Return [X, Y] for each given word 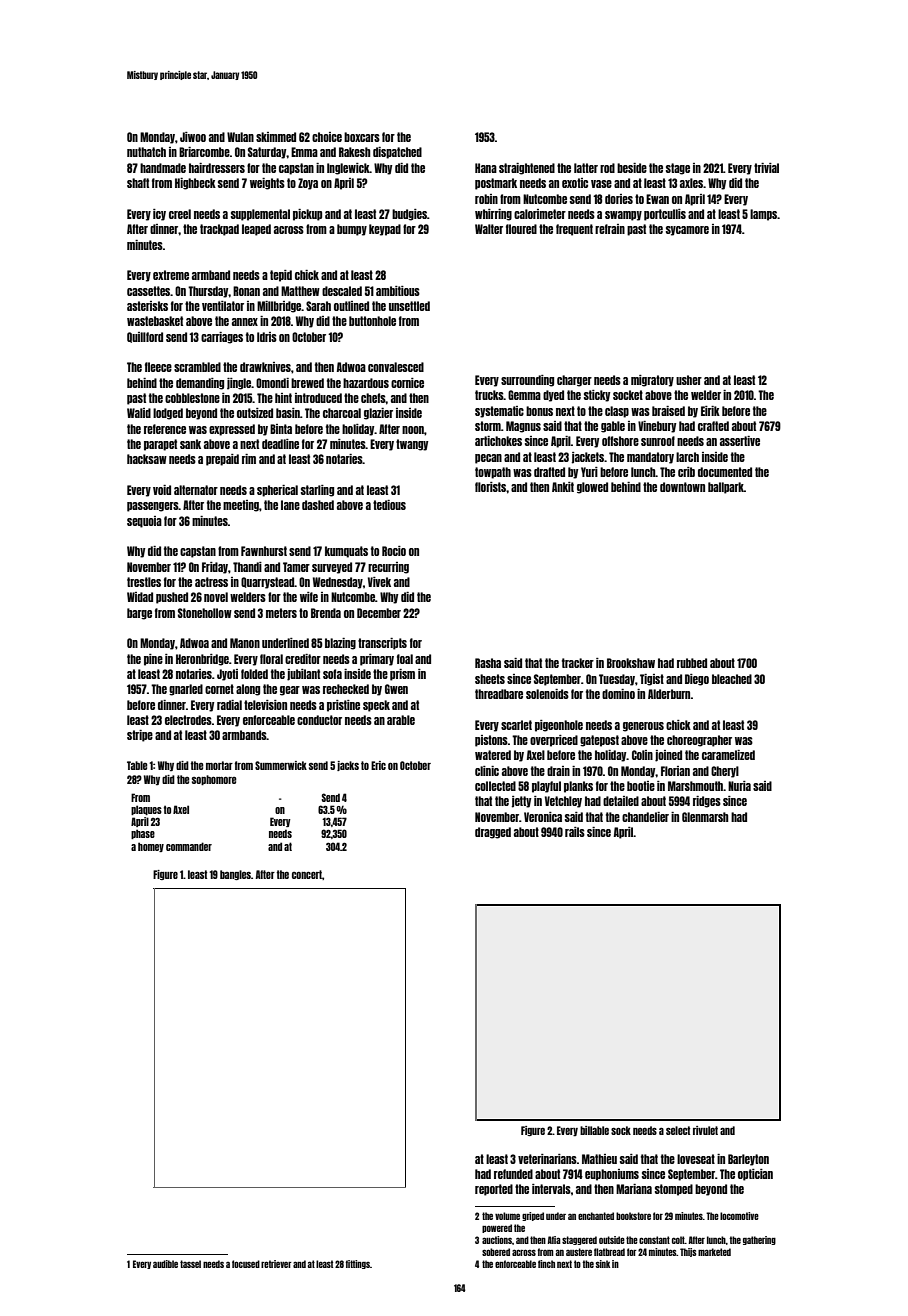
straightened [527, 169]
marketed [714, 1252]
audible [165, 1264]
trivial [766, 168]
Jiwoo [193, 137]
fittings [357, 1264]
